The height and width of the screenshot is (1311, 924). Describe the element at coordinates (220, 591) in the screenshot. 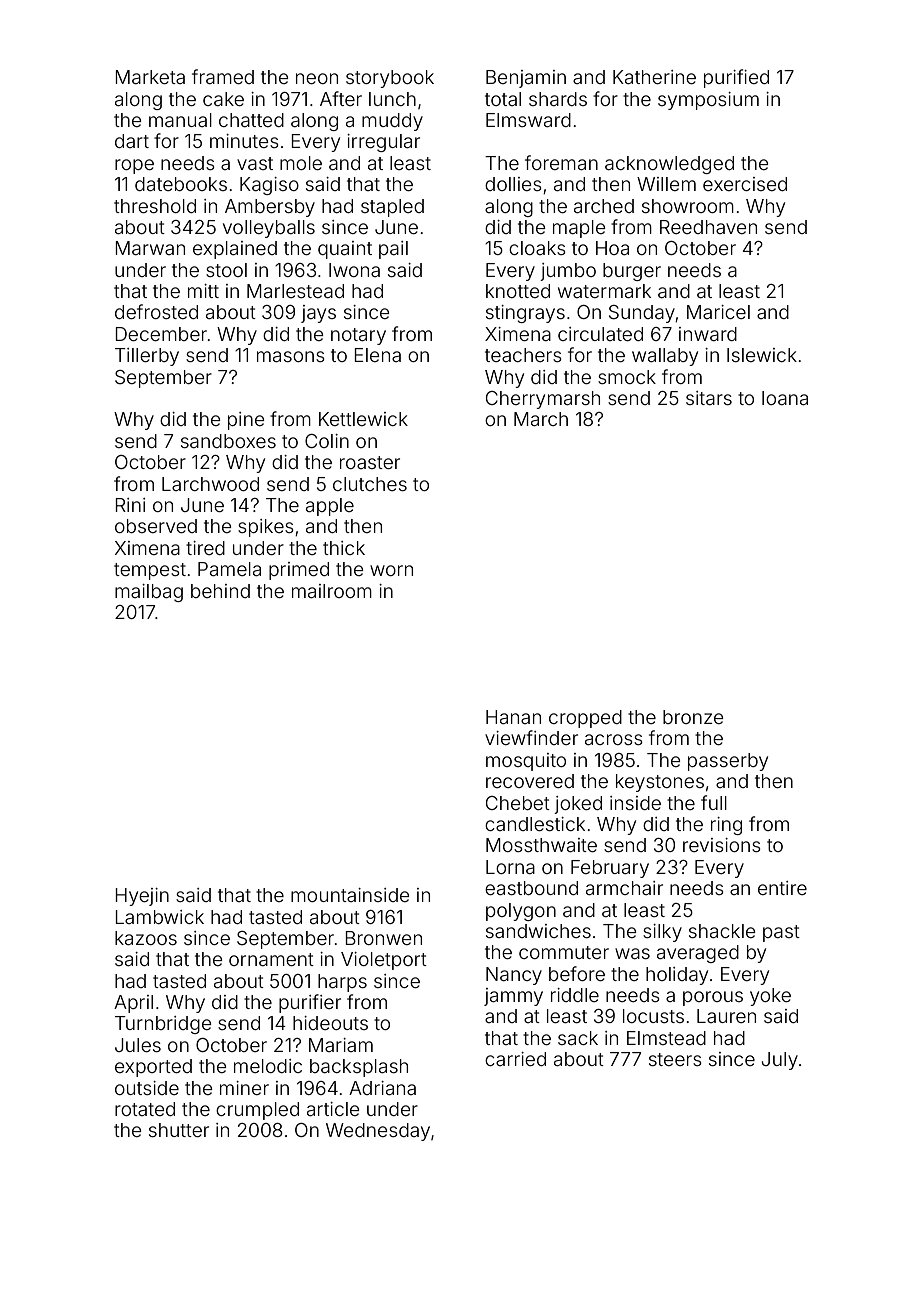

I see `behind` at that location.
